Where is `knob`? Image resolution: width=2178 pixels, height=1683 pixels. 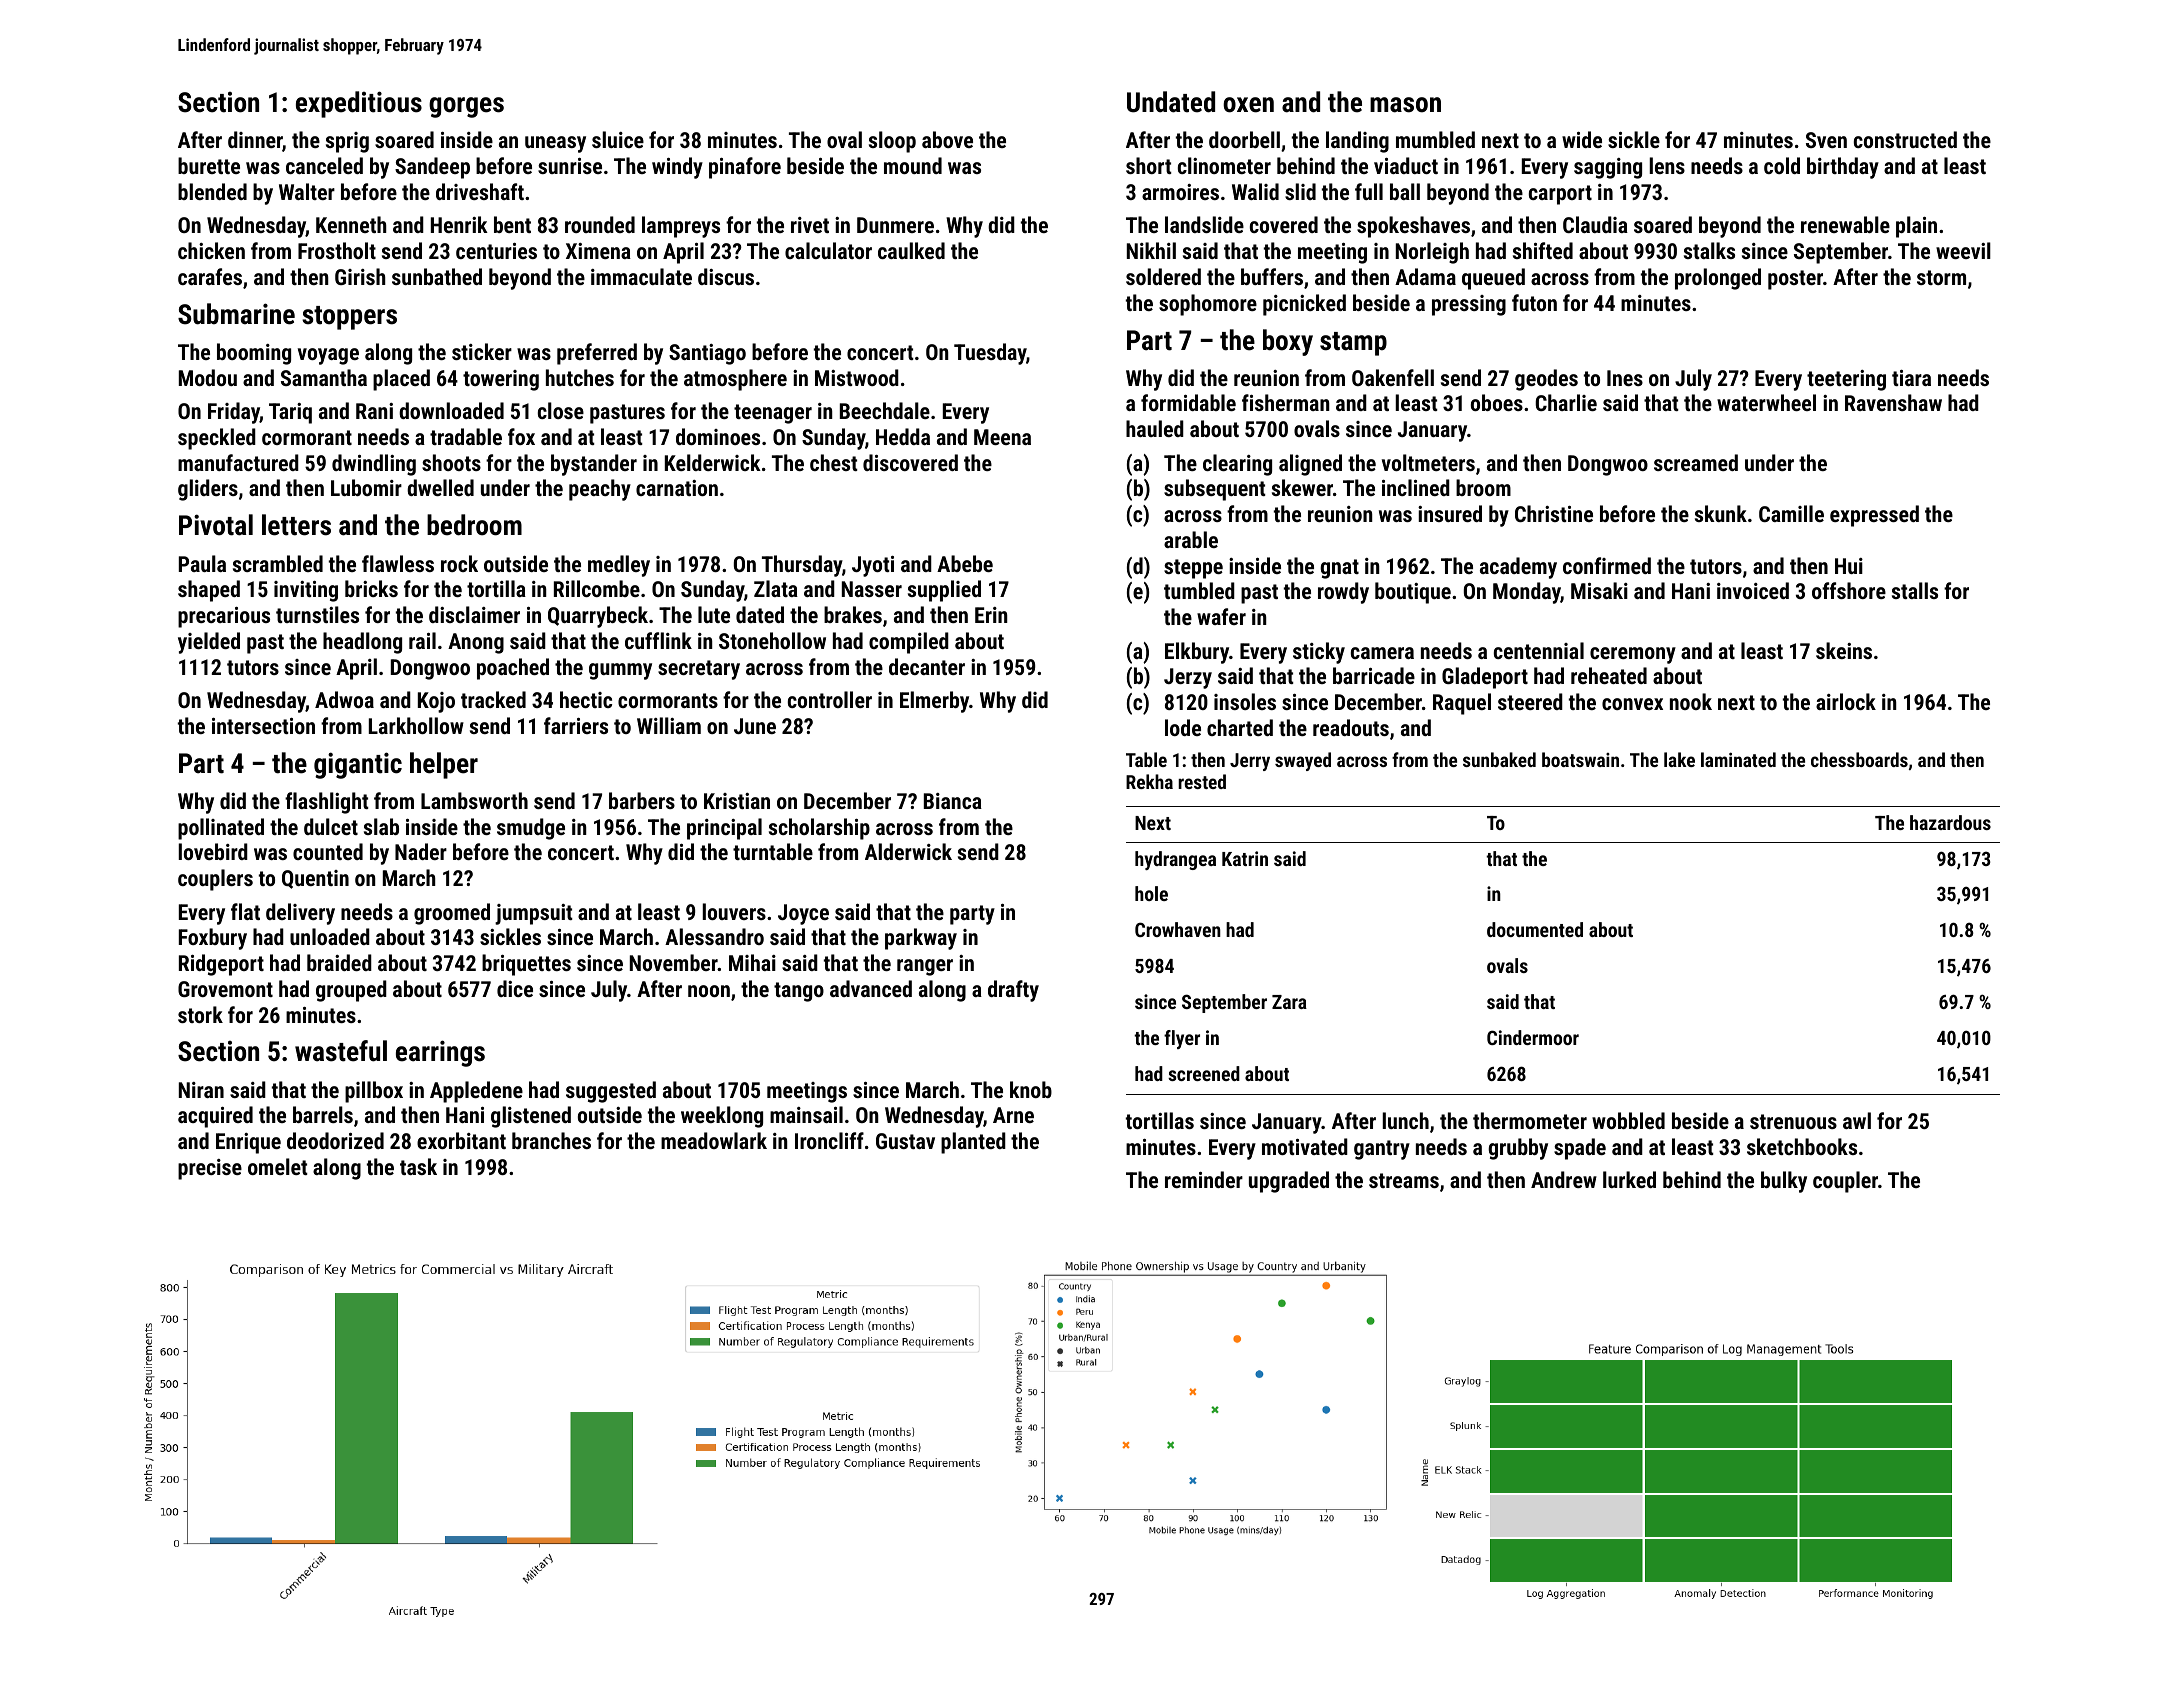 knob is located at coordinates (1031, 1089).
